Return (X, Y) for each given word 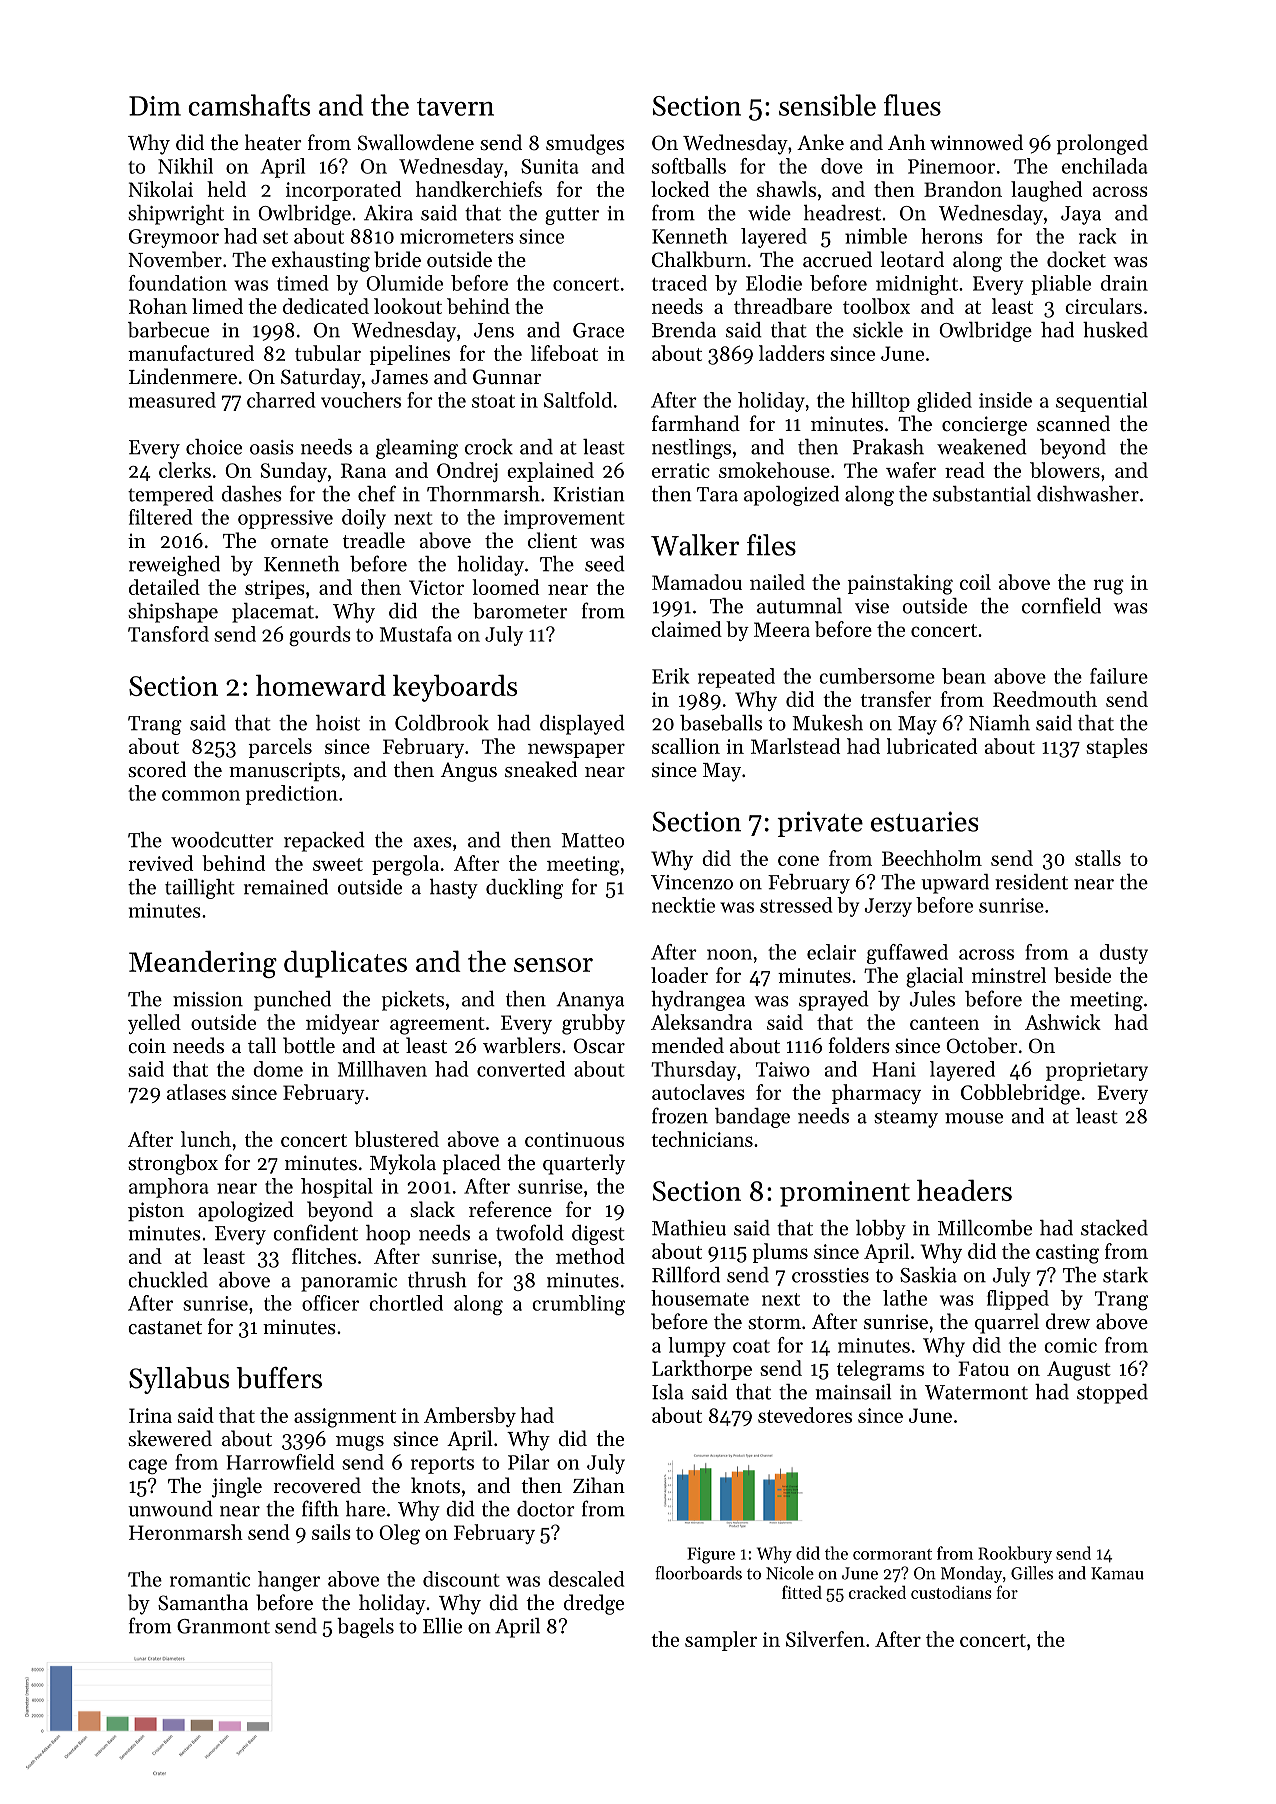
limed (217, 306)
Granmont (223, 1626)
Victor (436, 587)
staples (1117, 748)
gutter (572, 216)
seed (605, 564)
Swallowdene (416, 142)
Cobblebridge (1020, 1094)
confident (315, 1232)
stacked (1114, 1228)
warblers (522, 1045)
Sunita (550, 166)
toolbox (876, 306)
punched (292, 1001)
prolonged (1102, 144)
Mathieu (689, 1228)
